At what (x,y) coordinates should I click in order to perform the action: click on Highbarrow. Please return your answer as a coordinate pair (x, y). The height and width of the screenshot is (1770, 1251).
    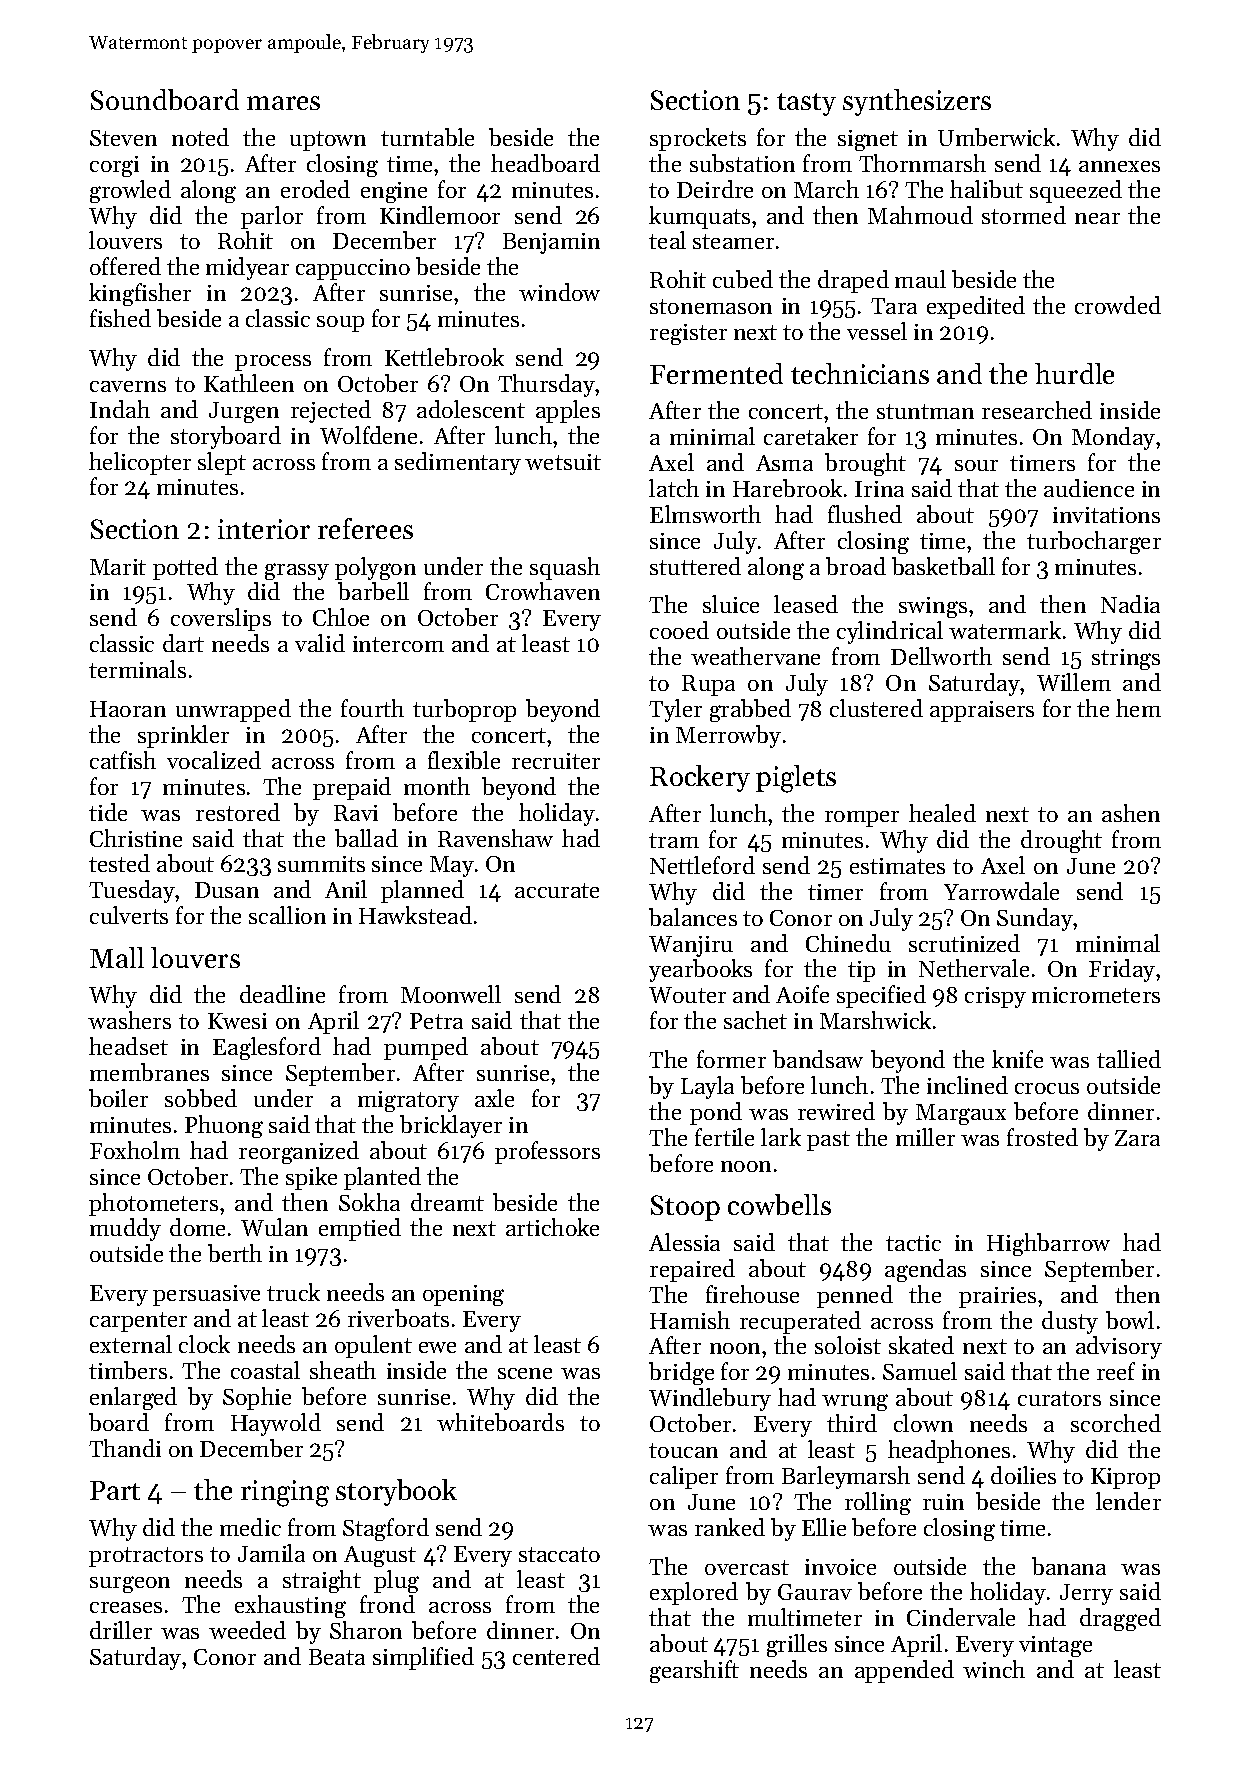
    Looking at the image, I should click on (1048, 1244).
